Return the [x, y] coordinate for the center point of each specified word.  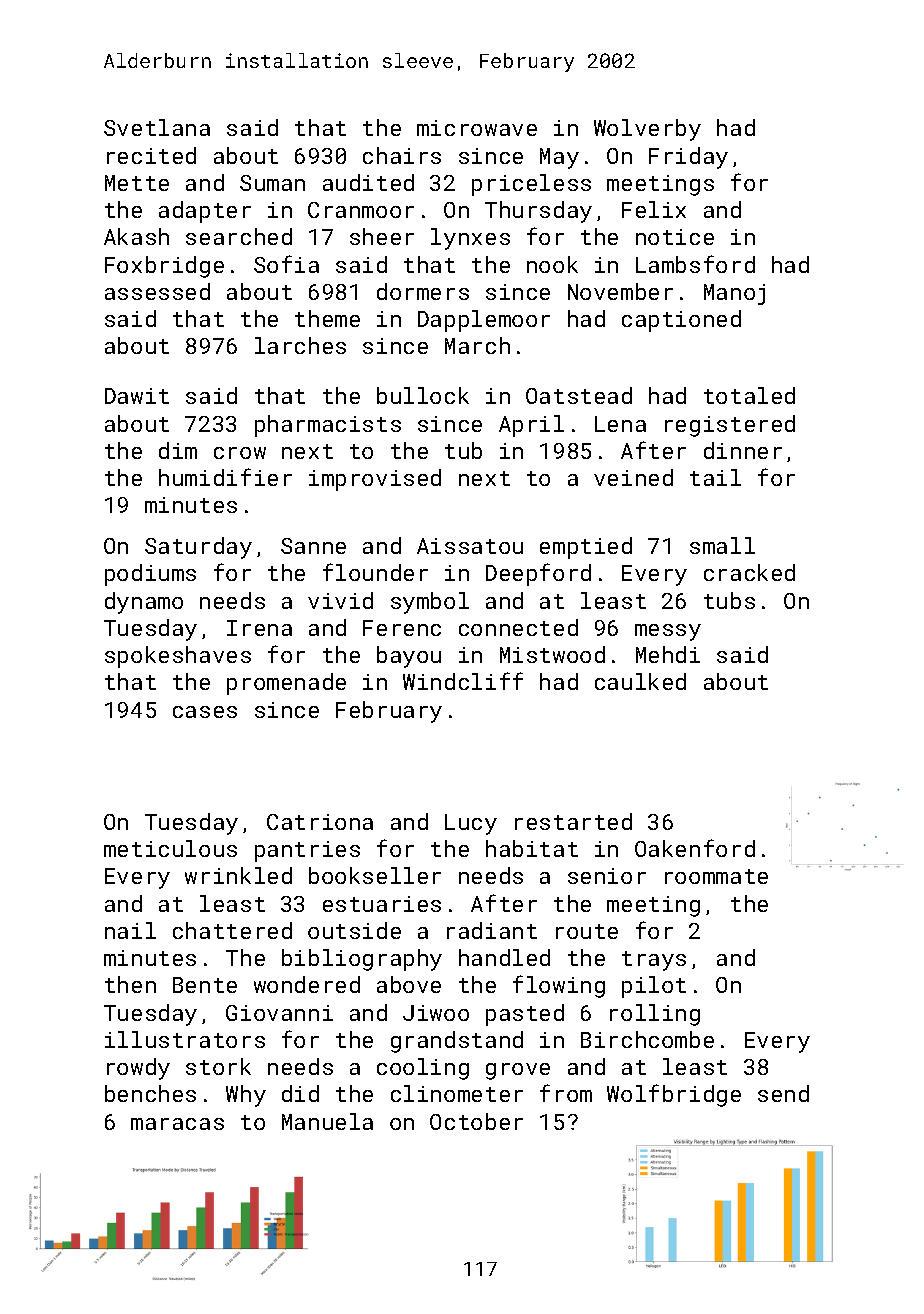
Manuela [327, 1121]
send [783, 1093]
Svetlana [157, 127]
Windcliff [463, 681]
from [566, 1093]
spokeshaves [178, 657]
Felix [654, 209]
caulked [640, 681]
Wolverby [647, 130]
